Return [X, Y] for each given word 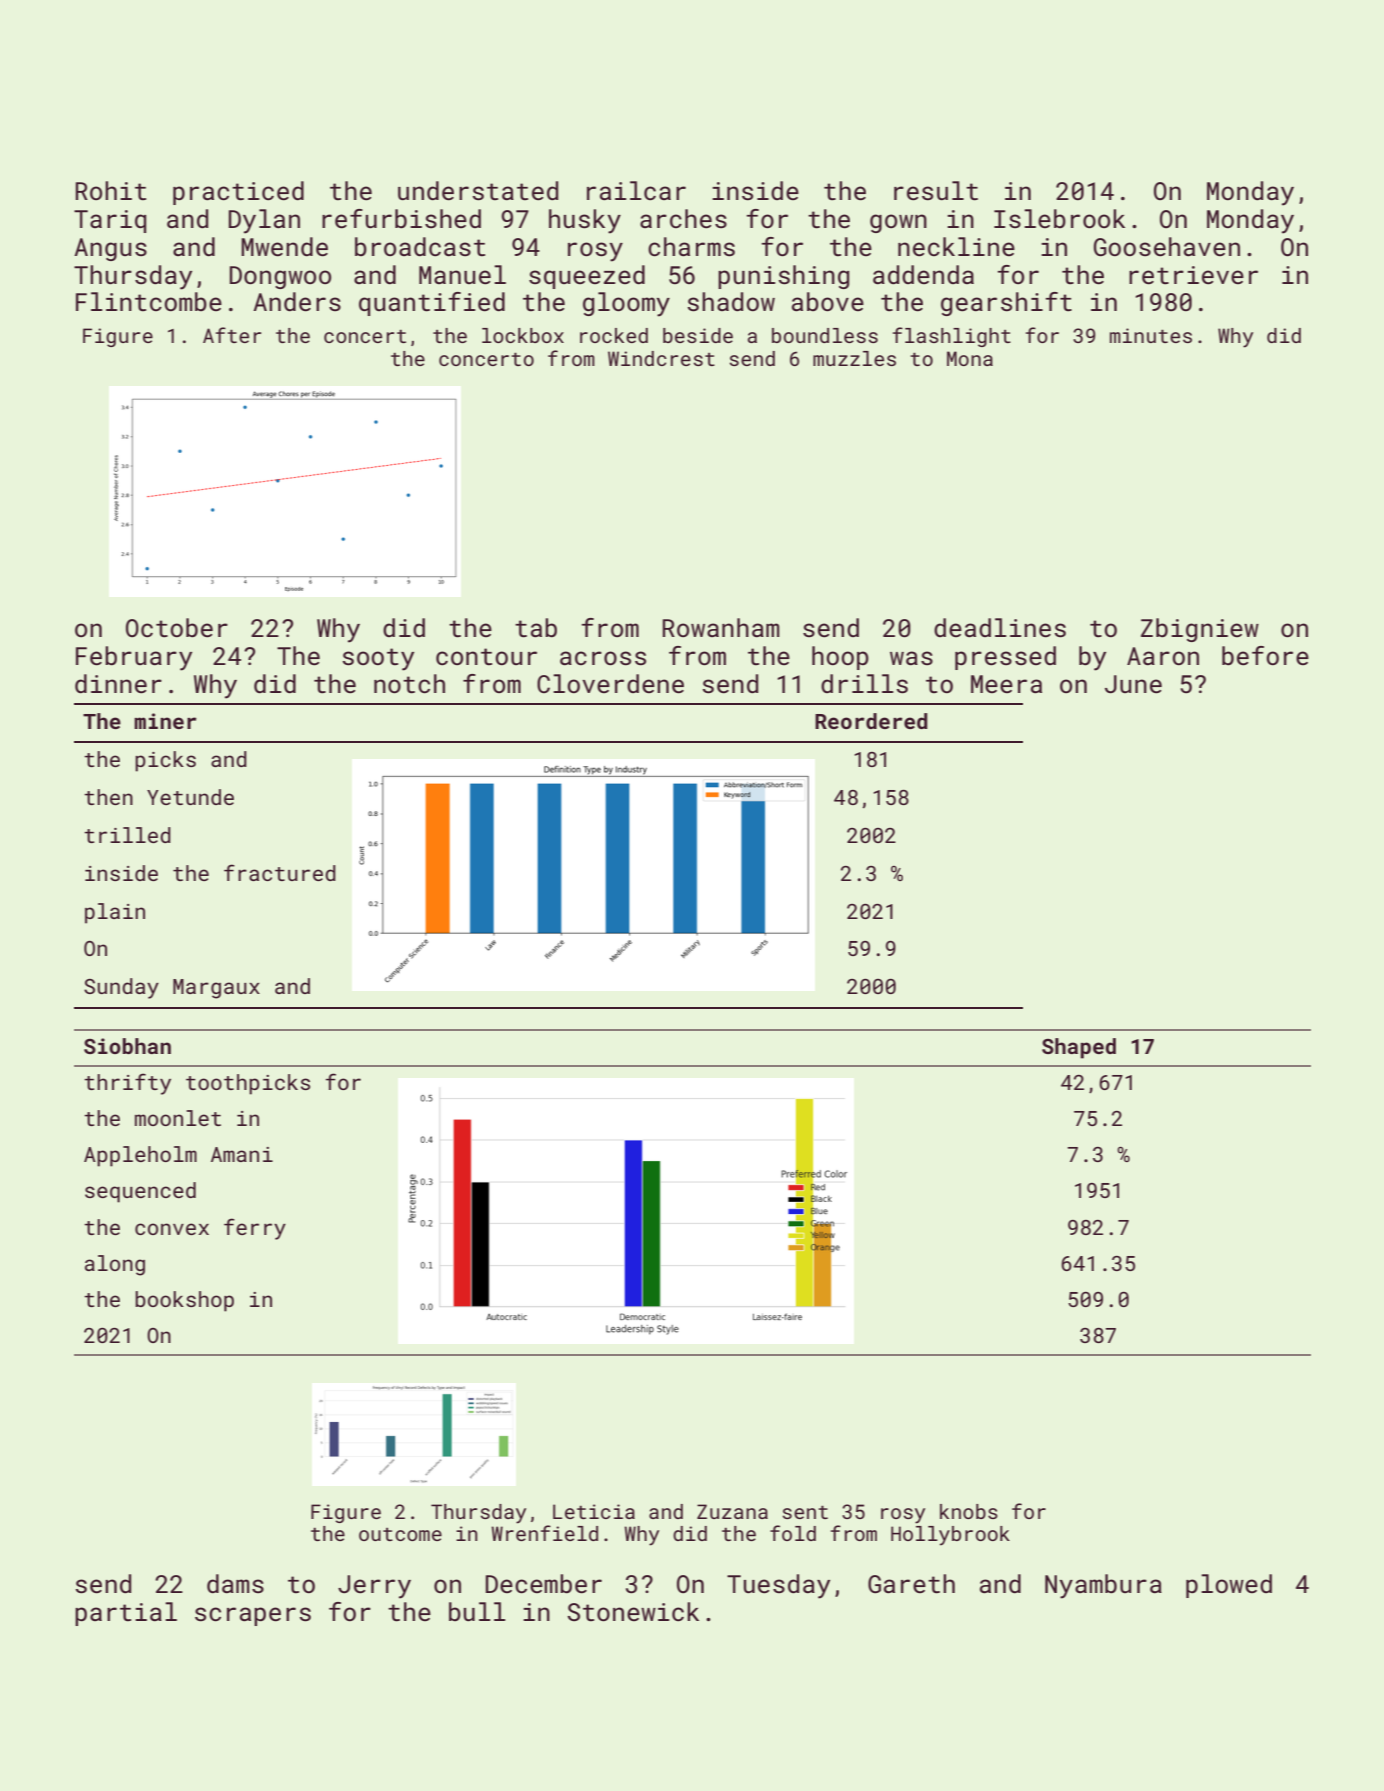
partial [126, 1614]
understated [478, 191]
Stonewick [633, 1612]
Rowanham [721, 627]
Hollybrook [950, 1536]
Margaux [216, 989]
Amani [242, 1154]
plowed [1229, 1586]
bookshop [184, 1301]
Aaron [1163, 656]
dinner [118, 684]
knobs [969, 1511]
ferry [255, 1229]
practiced [238, 193]
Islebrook [1059, 218]
